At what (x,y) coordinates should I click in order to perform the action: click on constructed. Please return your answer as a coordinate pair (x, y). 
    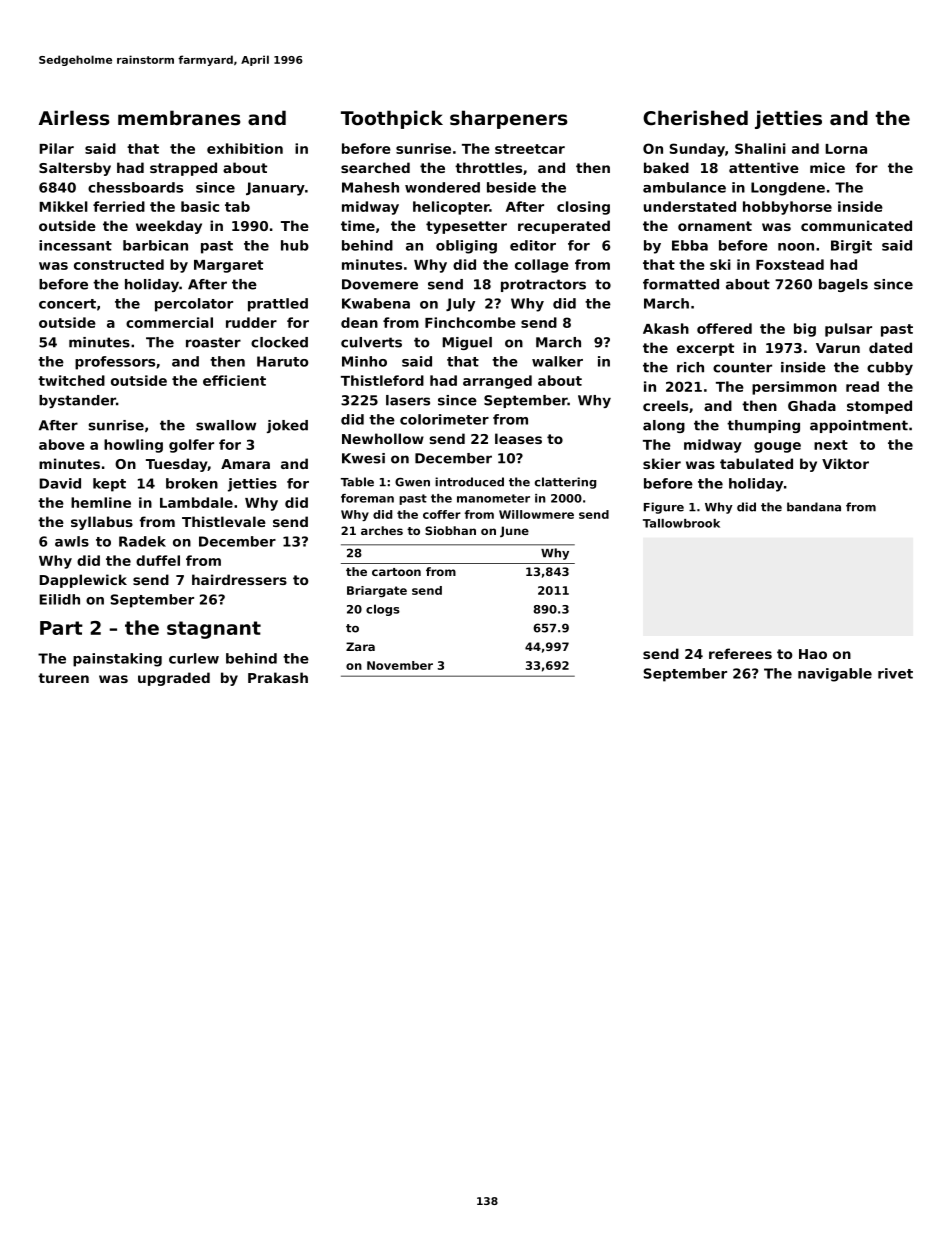
    Looking at the image, I should click on (119, 264).
